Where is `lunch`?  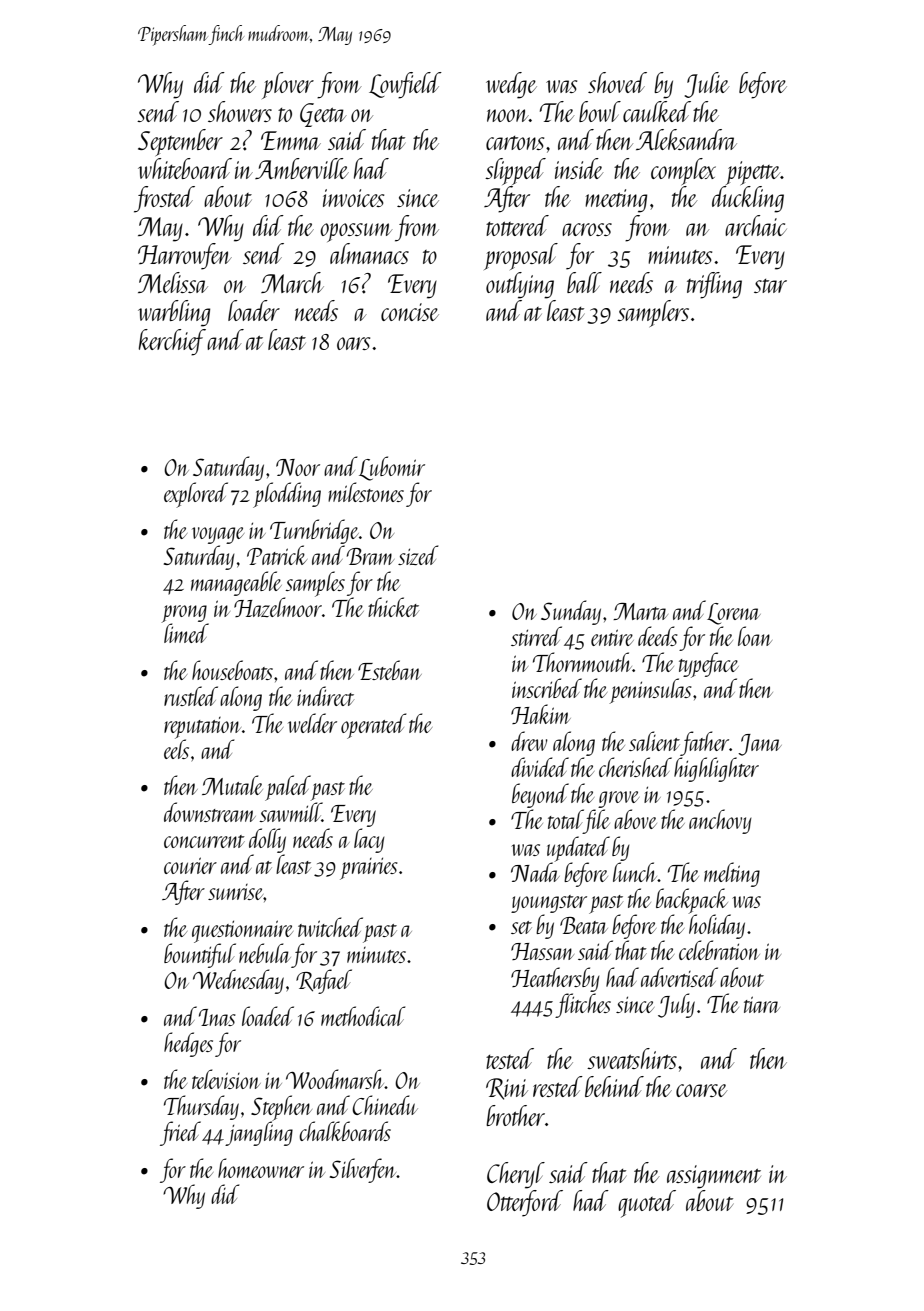 lunch is located at coordinates (635, 872).
